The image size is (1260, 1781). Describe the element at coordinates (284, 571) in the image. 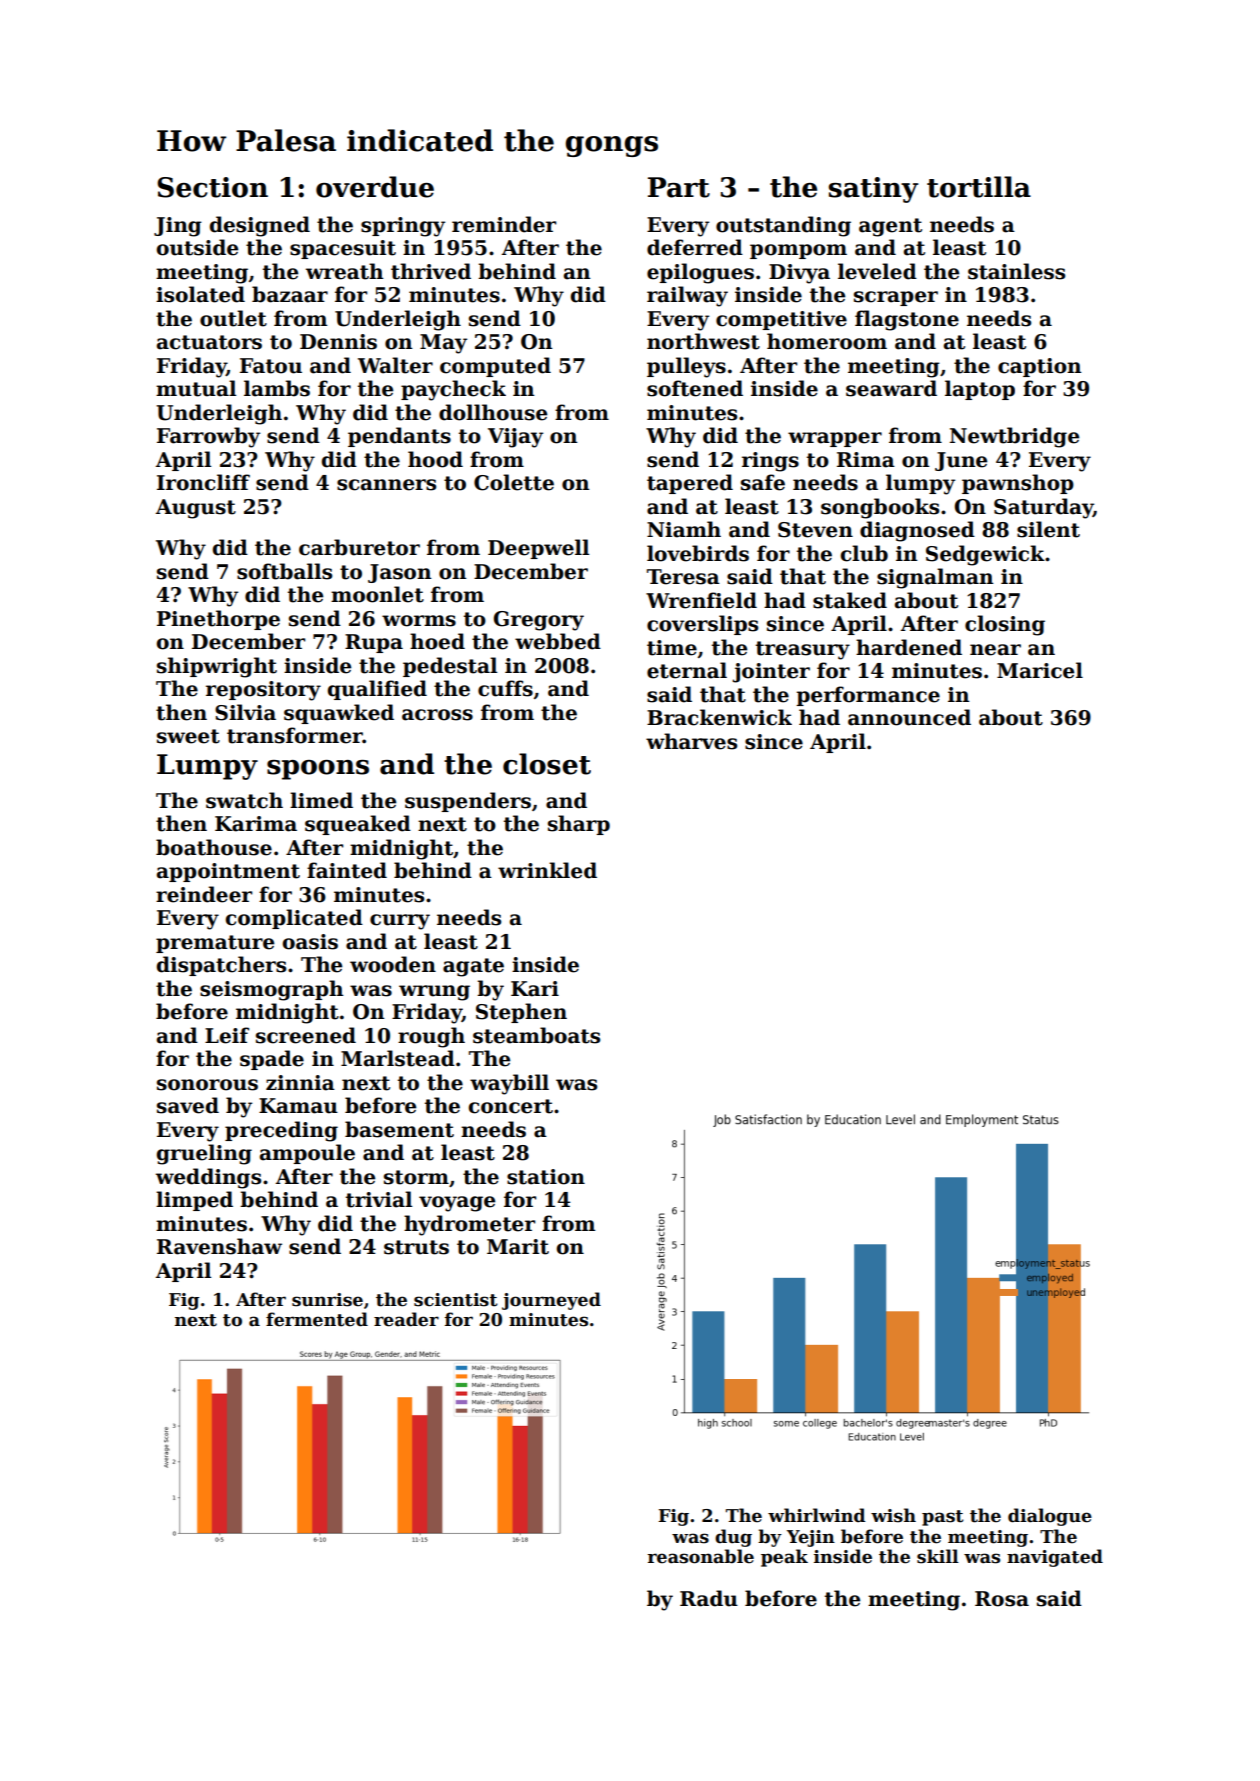

I see `softballs` at that location.
